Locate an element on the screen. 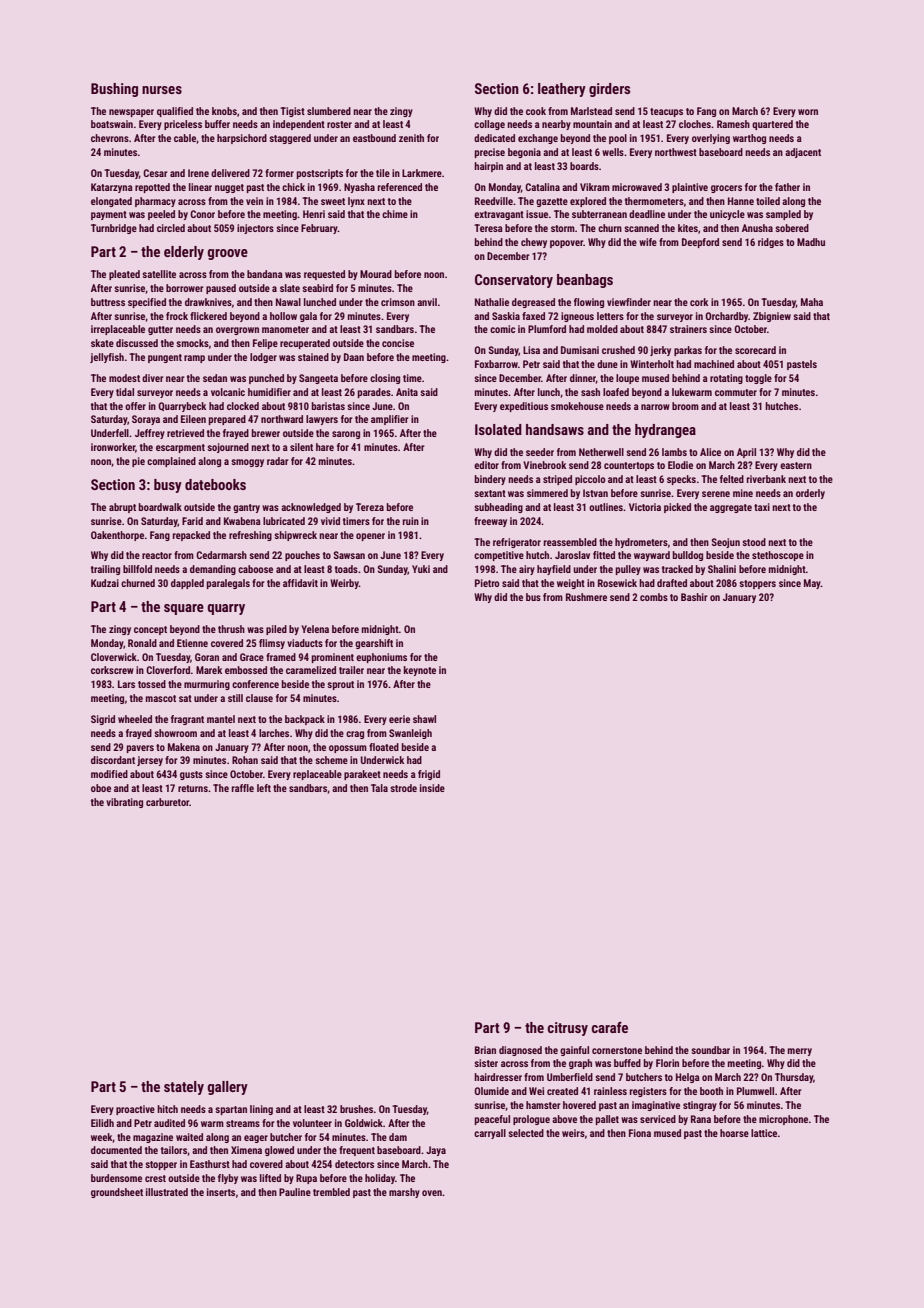  humidifier is located at coordinates (269, 392).
